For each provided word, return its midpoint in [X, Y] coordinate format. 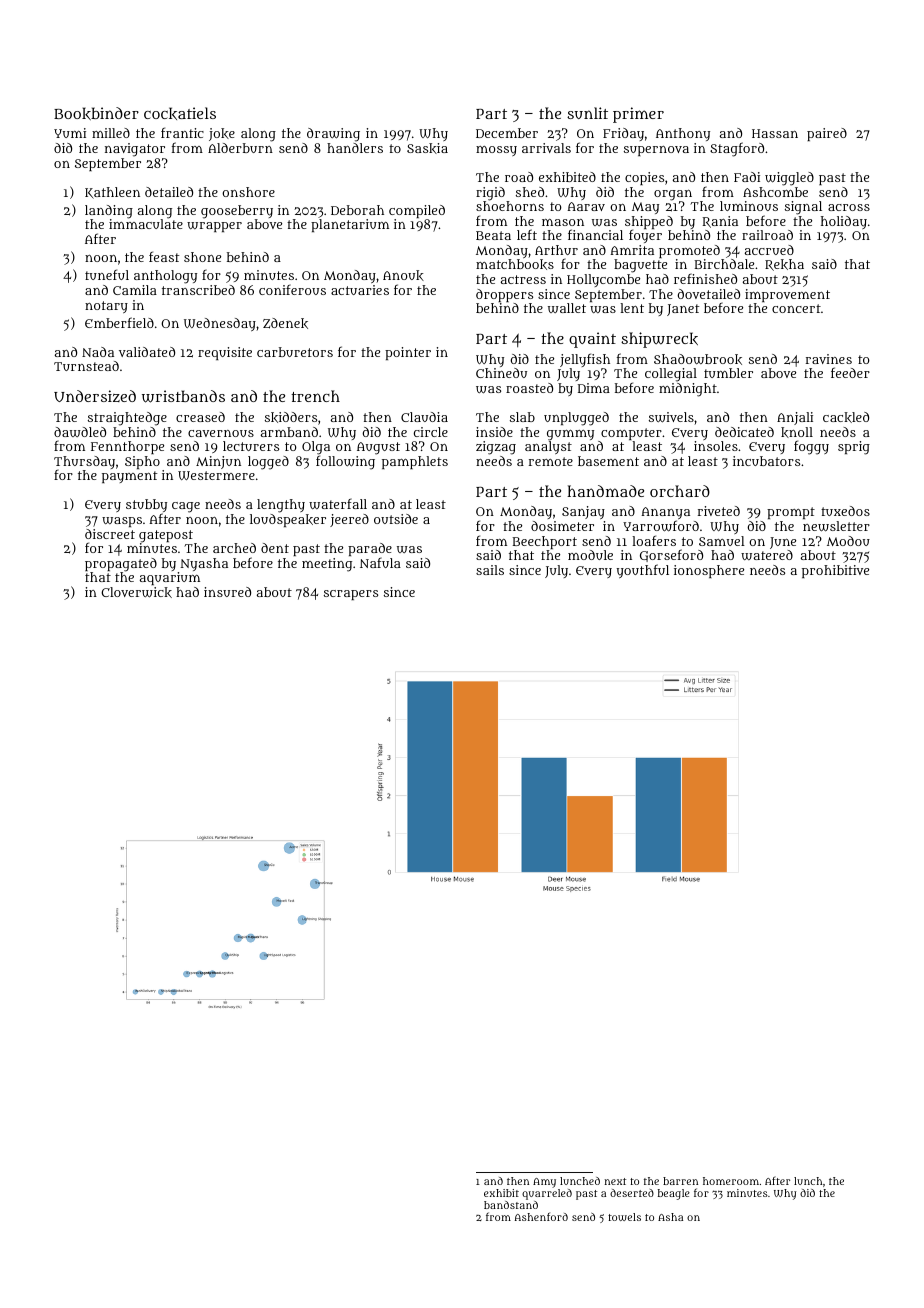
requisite [225, 353]
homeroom [731, 1181]
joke [222, 134]
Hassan [775, 133]
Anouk [403, 275]
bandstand [511, 1205]
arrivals [546, 148]
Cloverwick [136, 592]
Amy [544, 1183]
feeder [850, 372]
